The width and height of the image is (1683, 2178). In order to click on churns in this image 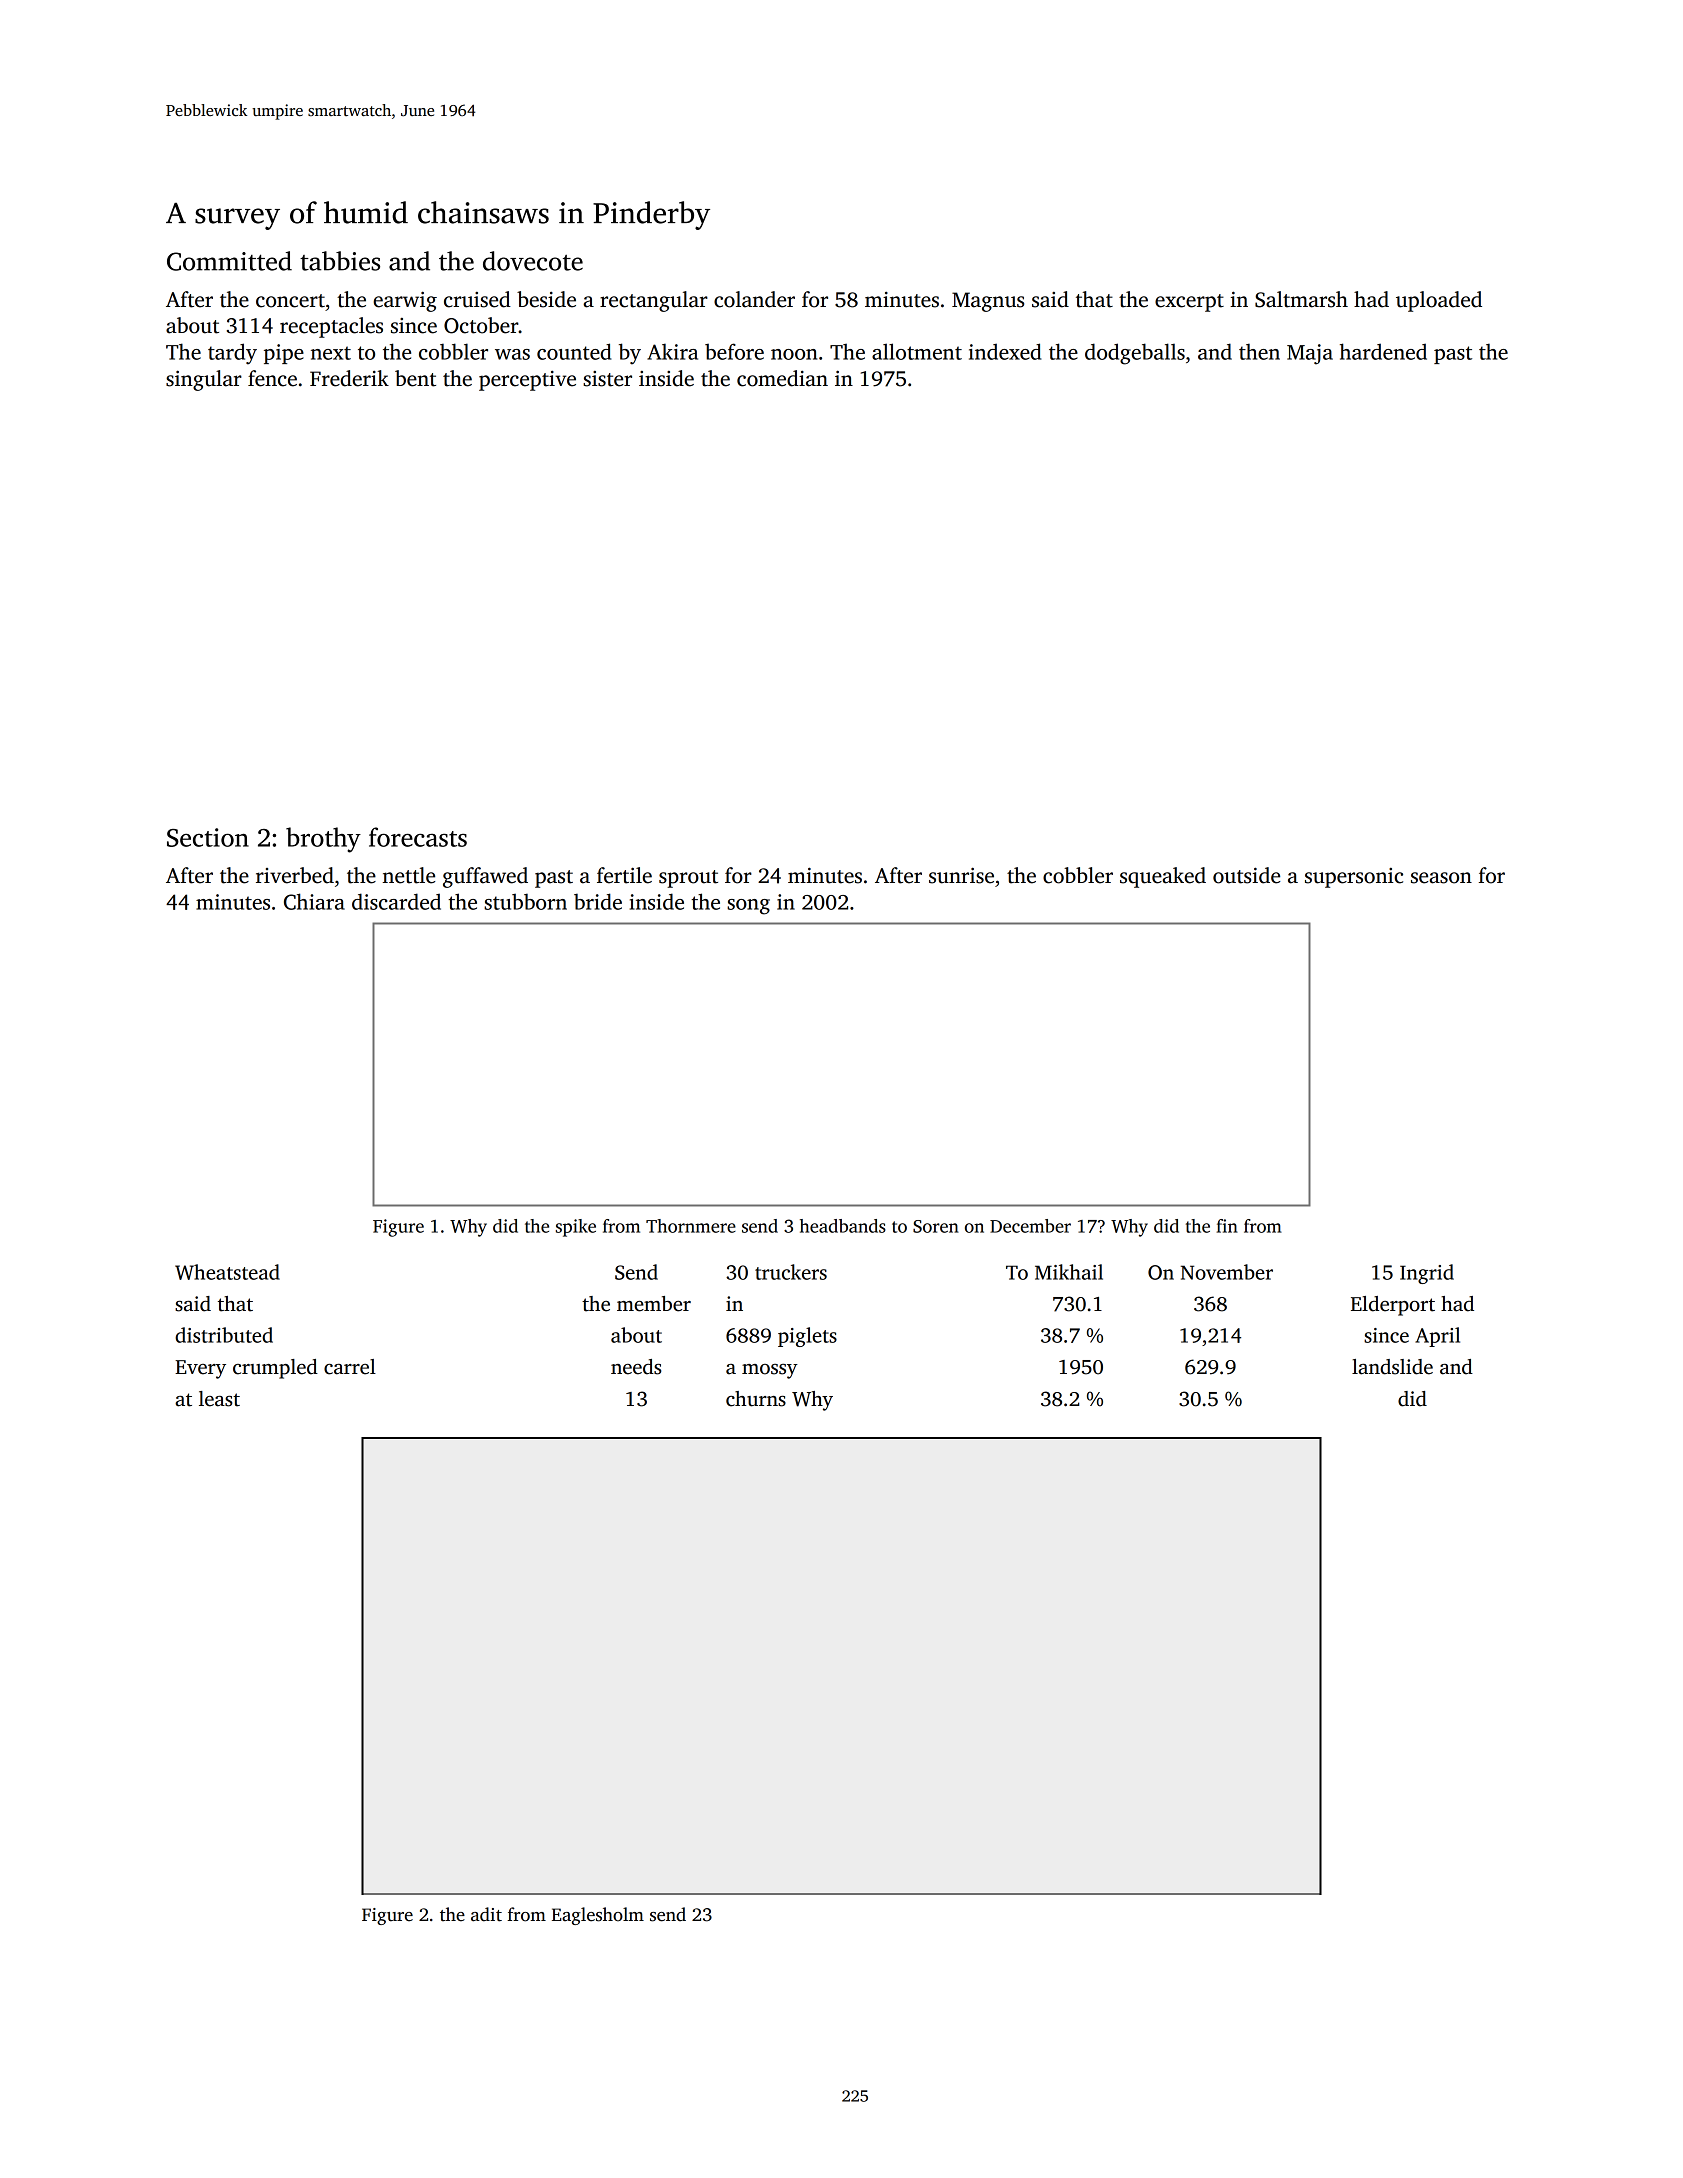, I will do `click(756, 1399)`.
